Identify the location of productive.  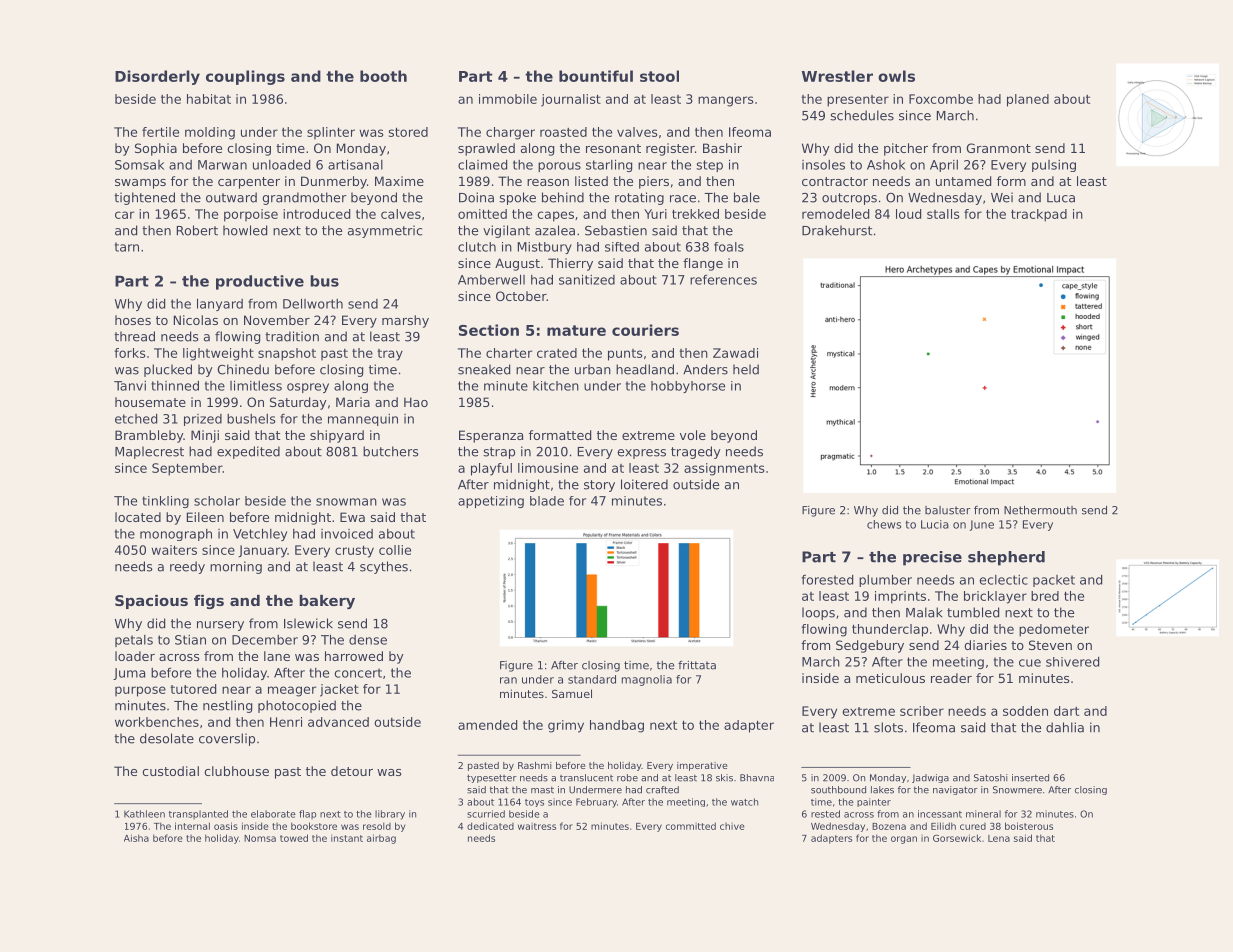
(260, 282).
